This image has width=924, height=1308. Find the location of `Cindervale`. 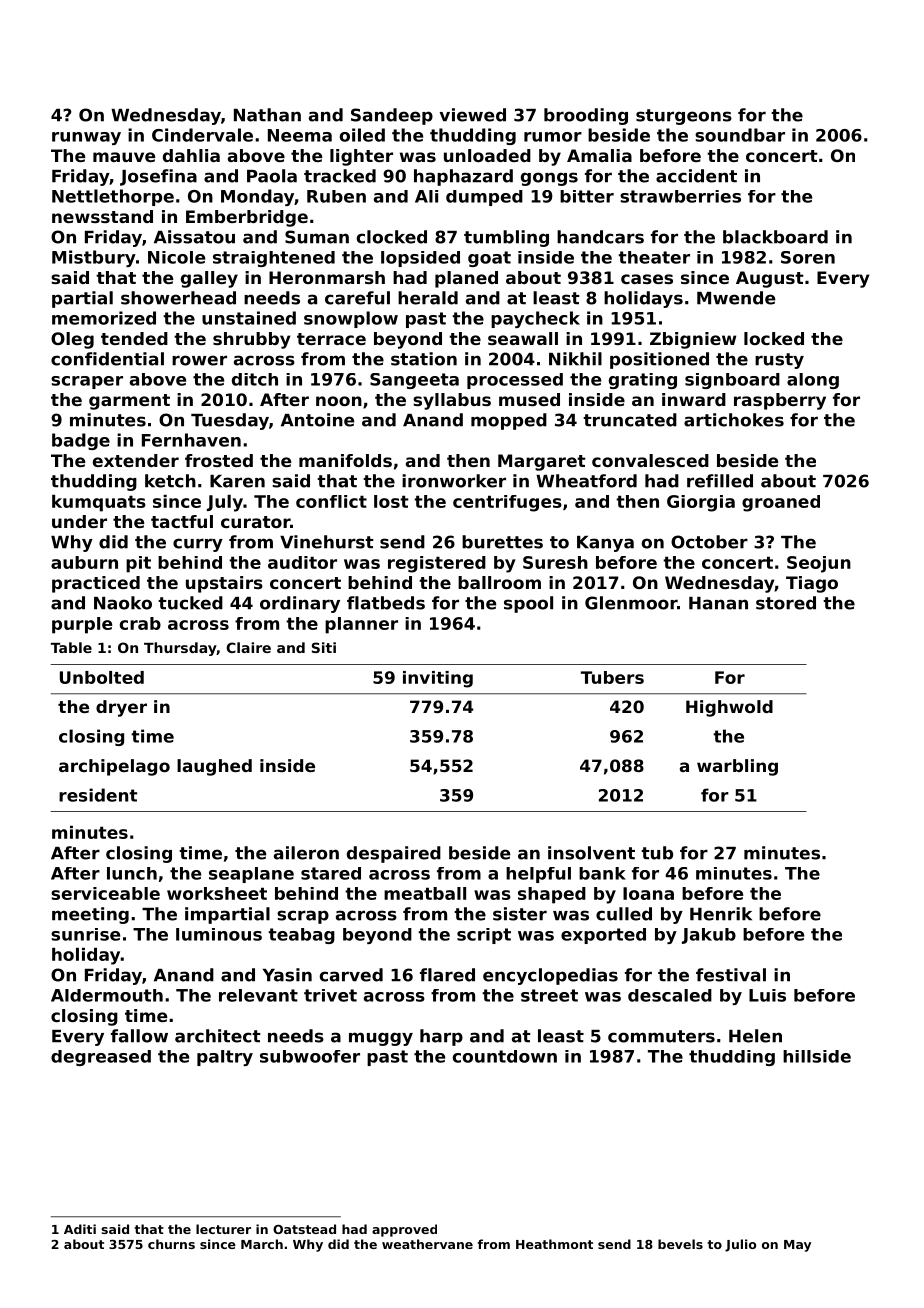

Cindervale is located at coordinates (202, 135).
